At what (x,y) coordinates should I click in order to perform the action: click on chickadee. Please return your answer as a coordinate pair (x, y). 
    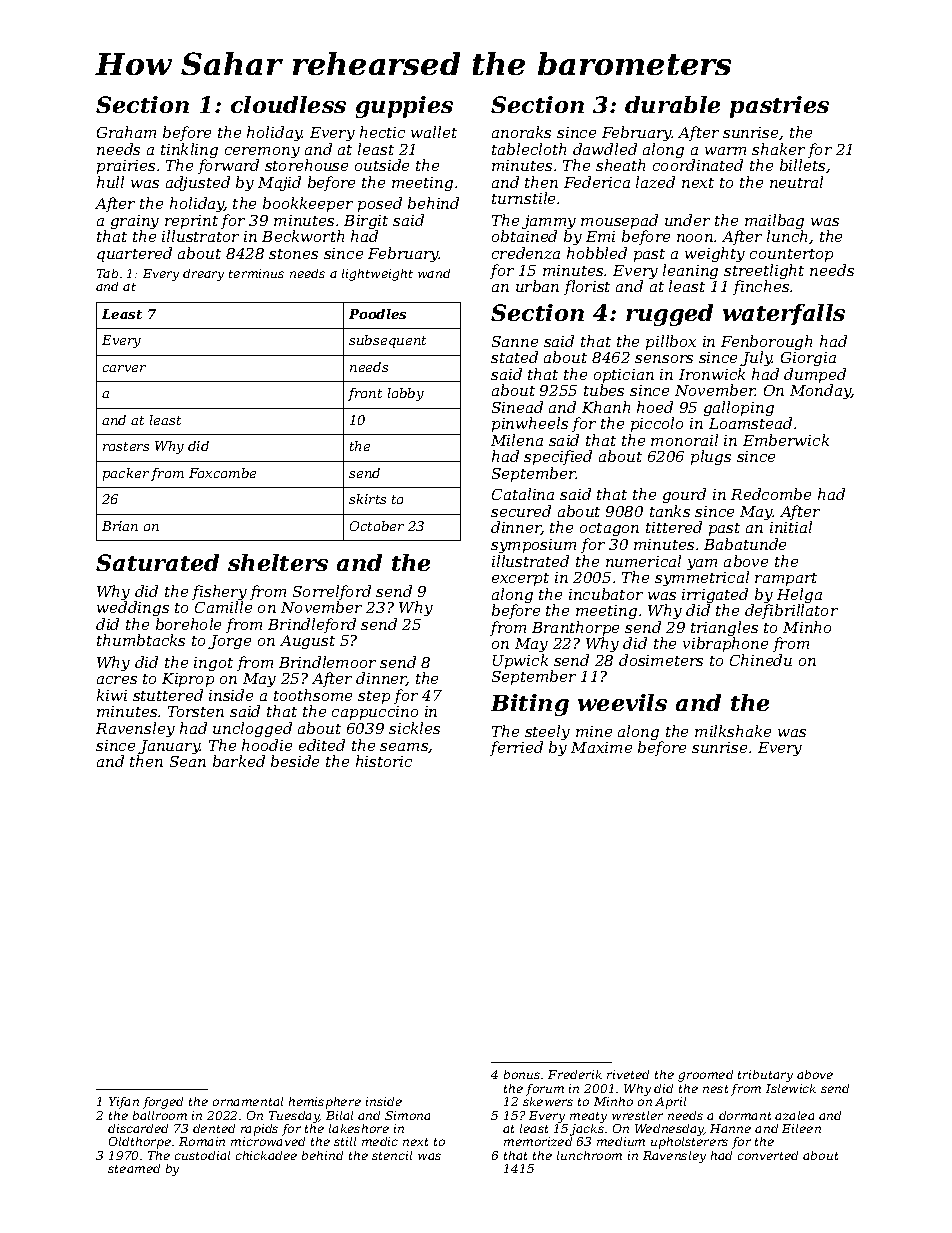
    Looking at the image, I should click on (266, 1155).
